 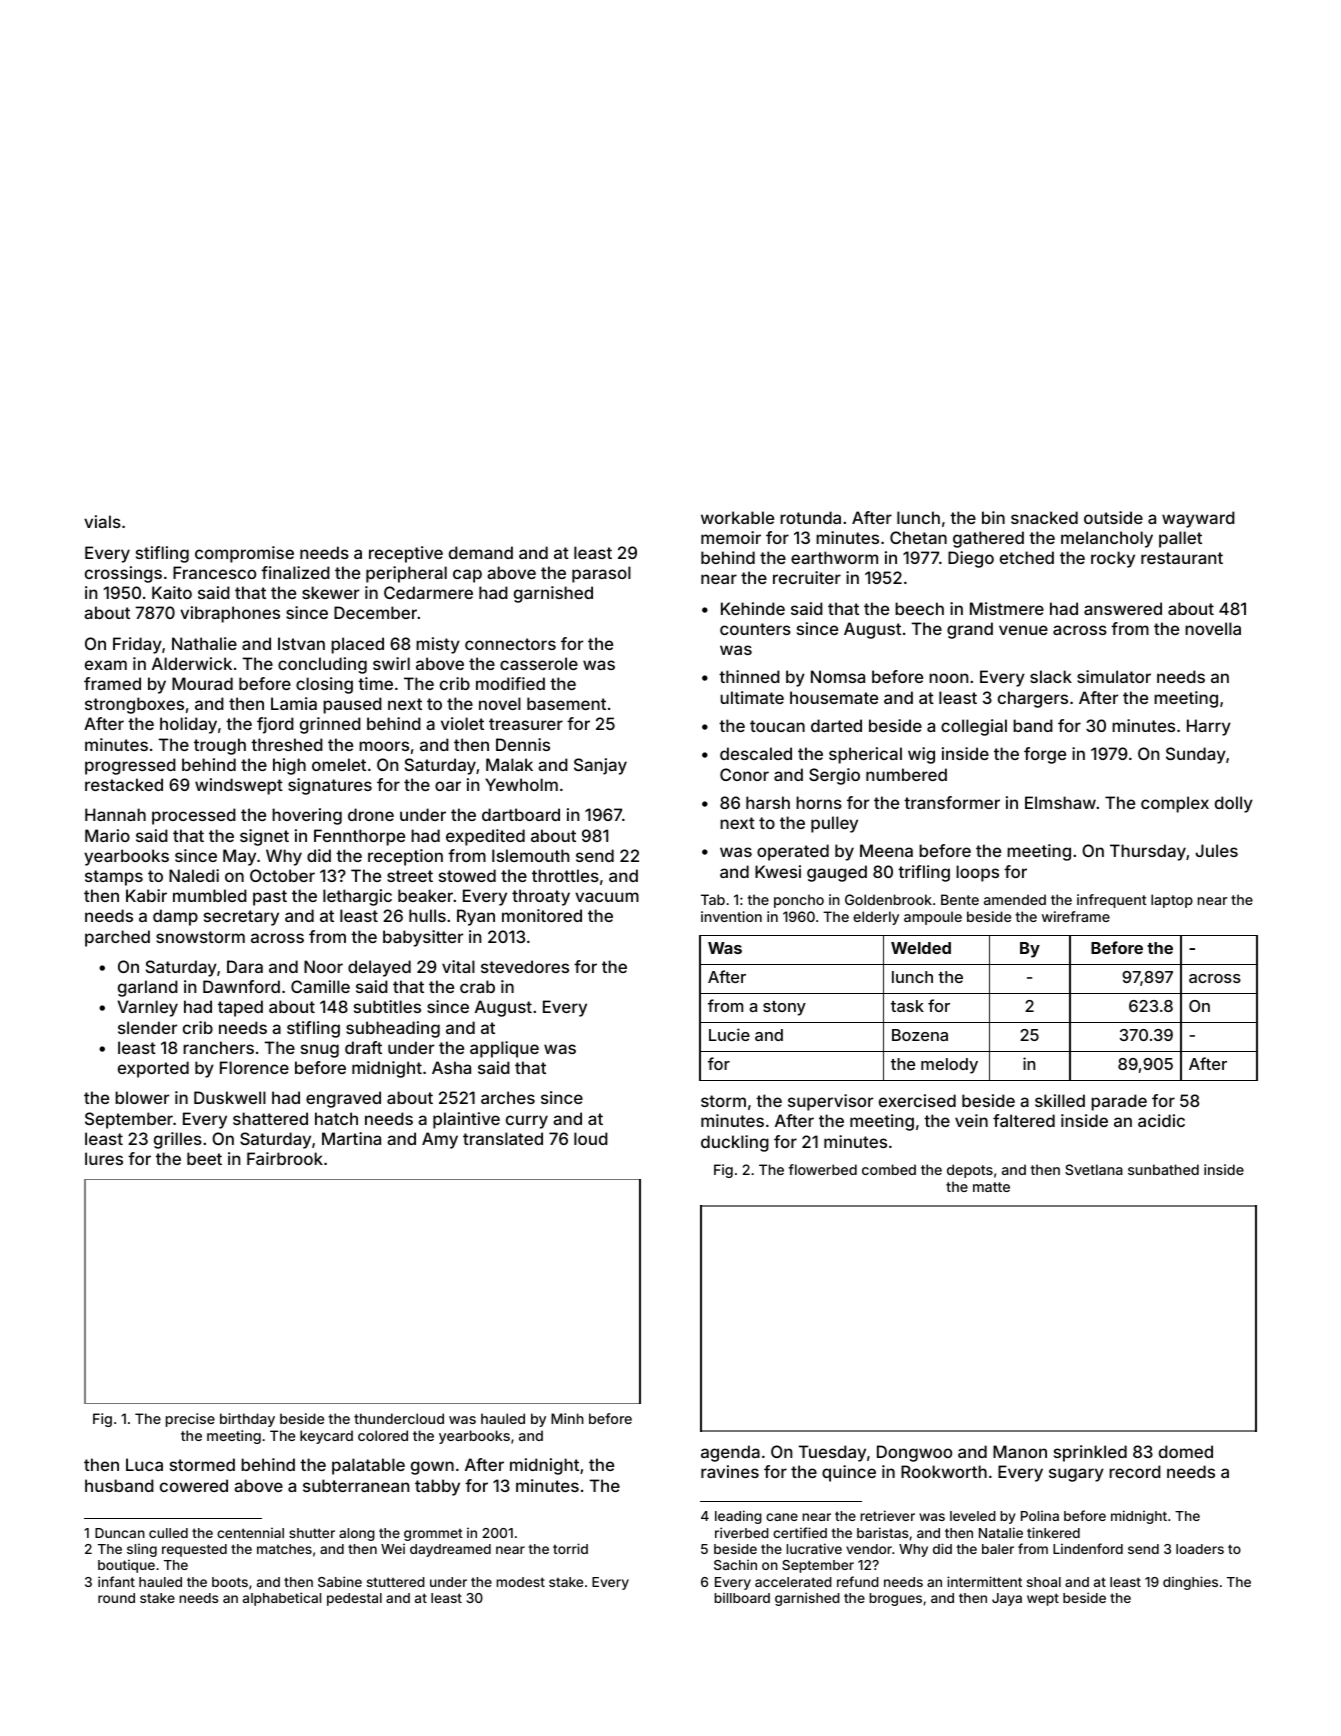 I want to click on snacked, so click(x=1044, y=517).
